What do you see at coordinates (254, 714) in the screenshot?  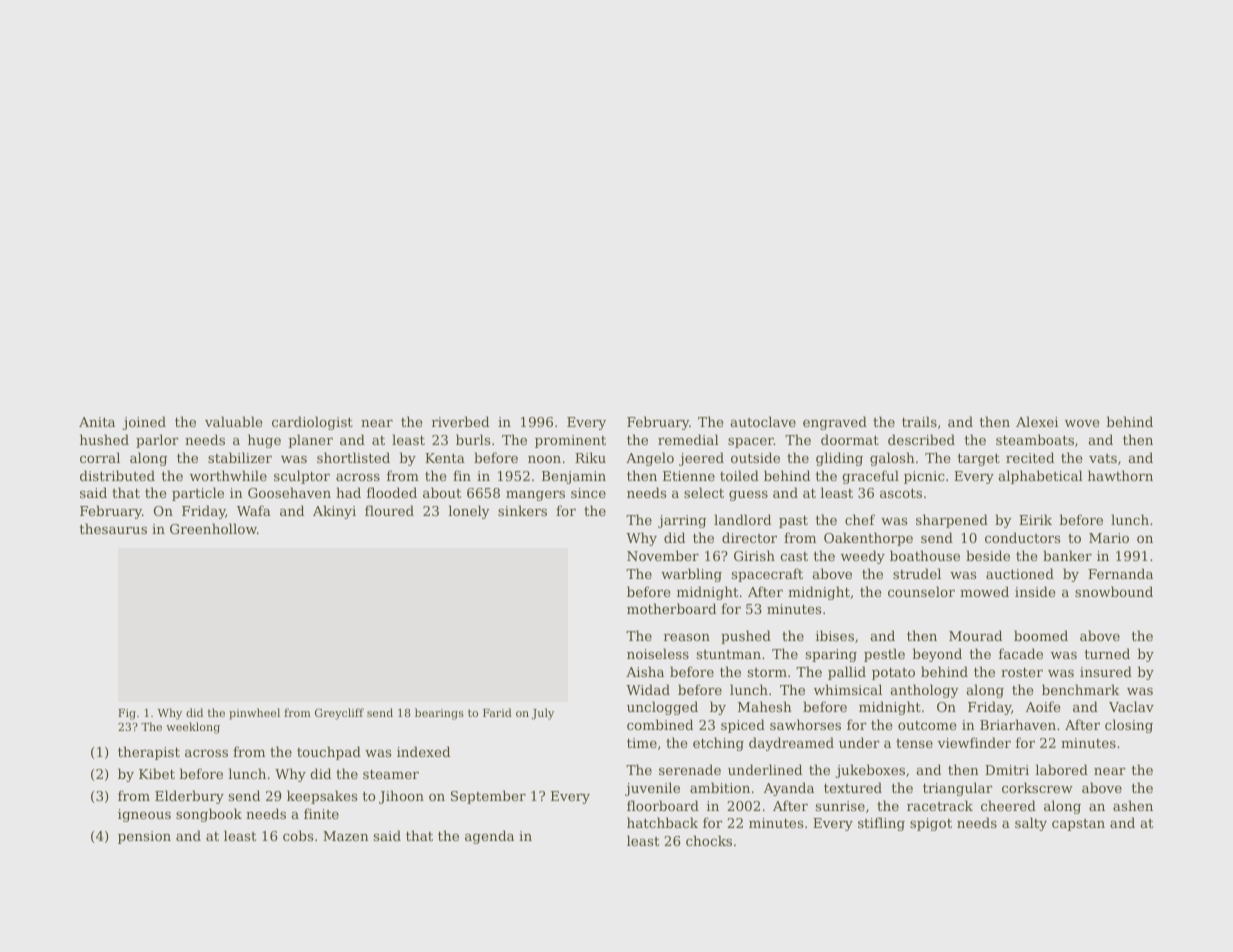 I see `pinwheel` at bounding box center [254, 714].
